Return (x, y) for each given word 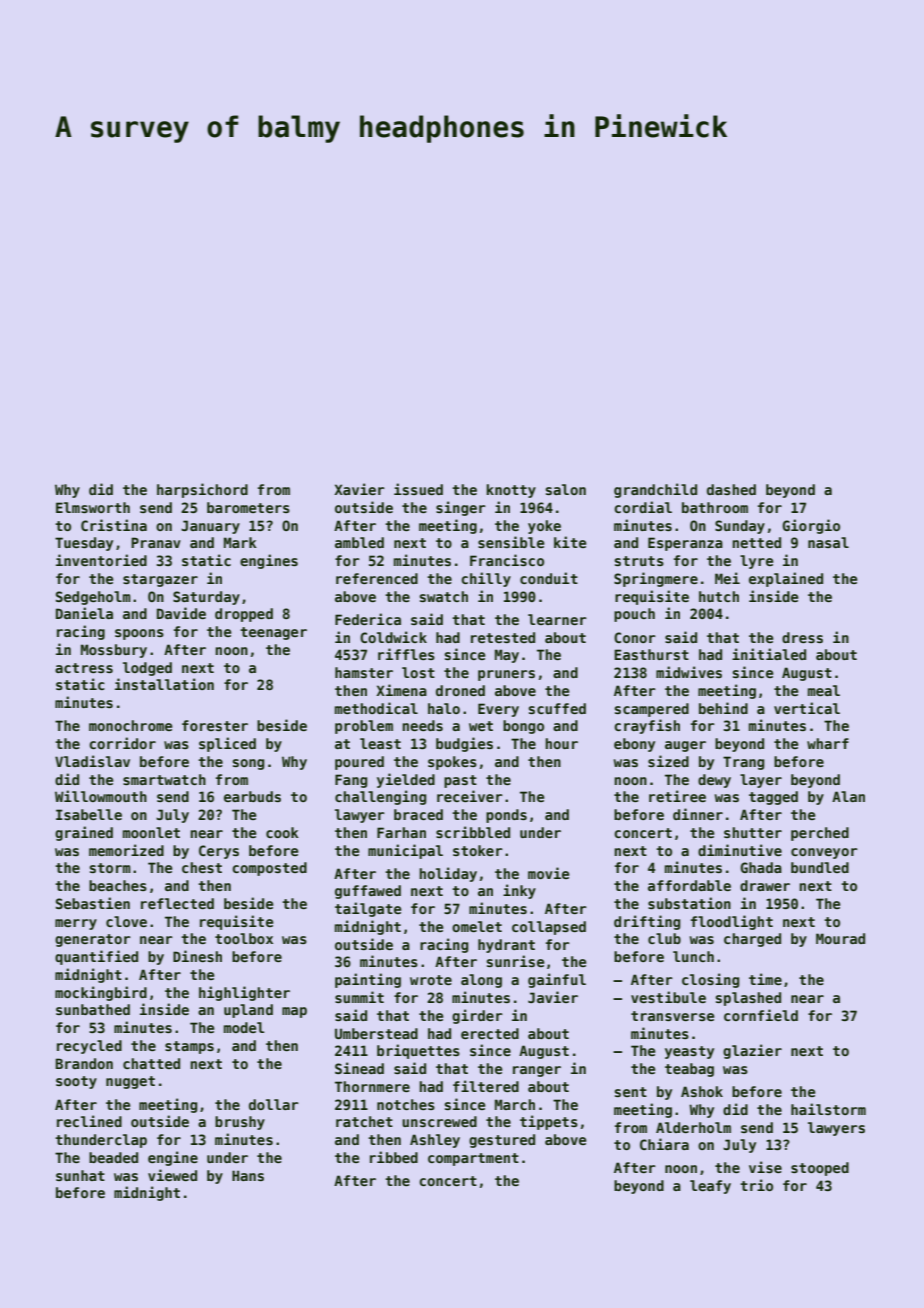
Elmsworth (93, 507)
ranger (537, 1071)
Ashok (702, 1091)
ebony (634, 745)
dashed (731, 489)
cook (282, 832)
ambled (359, 542)
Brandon (84, 1063)
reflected (177, 903)
